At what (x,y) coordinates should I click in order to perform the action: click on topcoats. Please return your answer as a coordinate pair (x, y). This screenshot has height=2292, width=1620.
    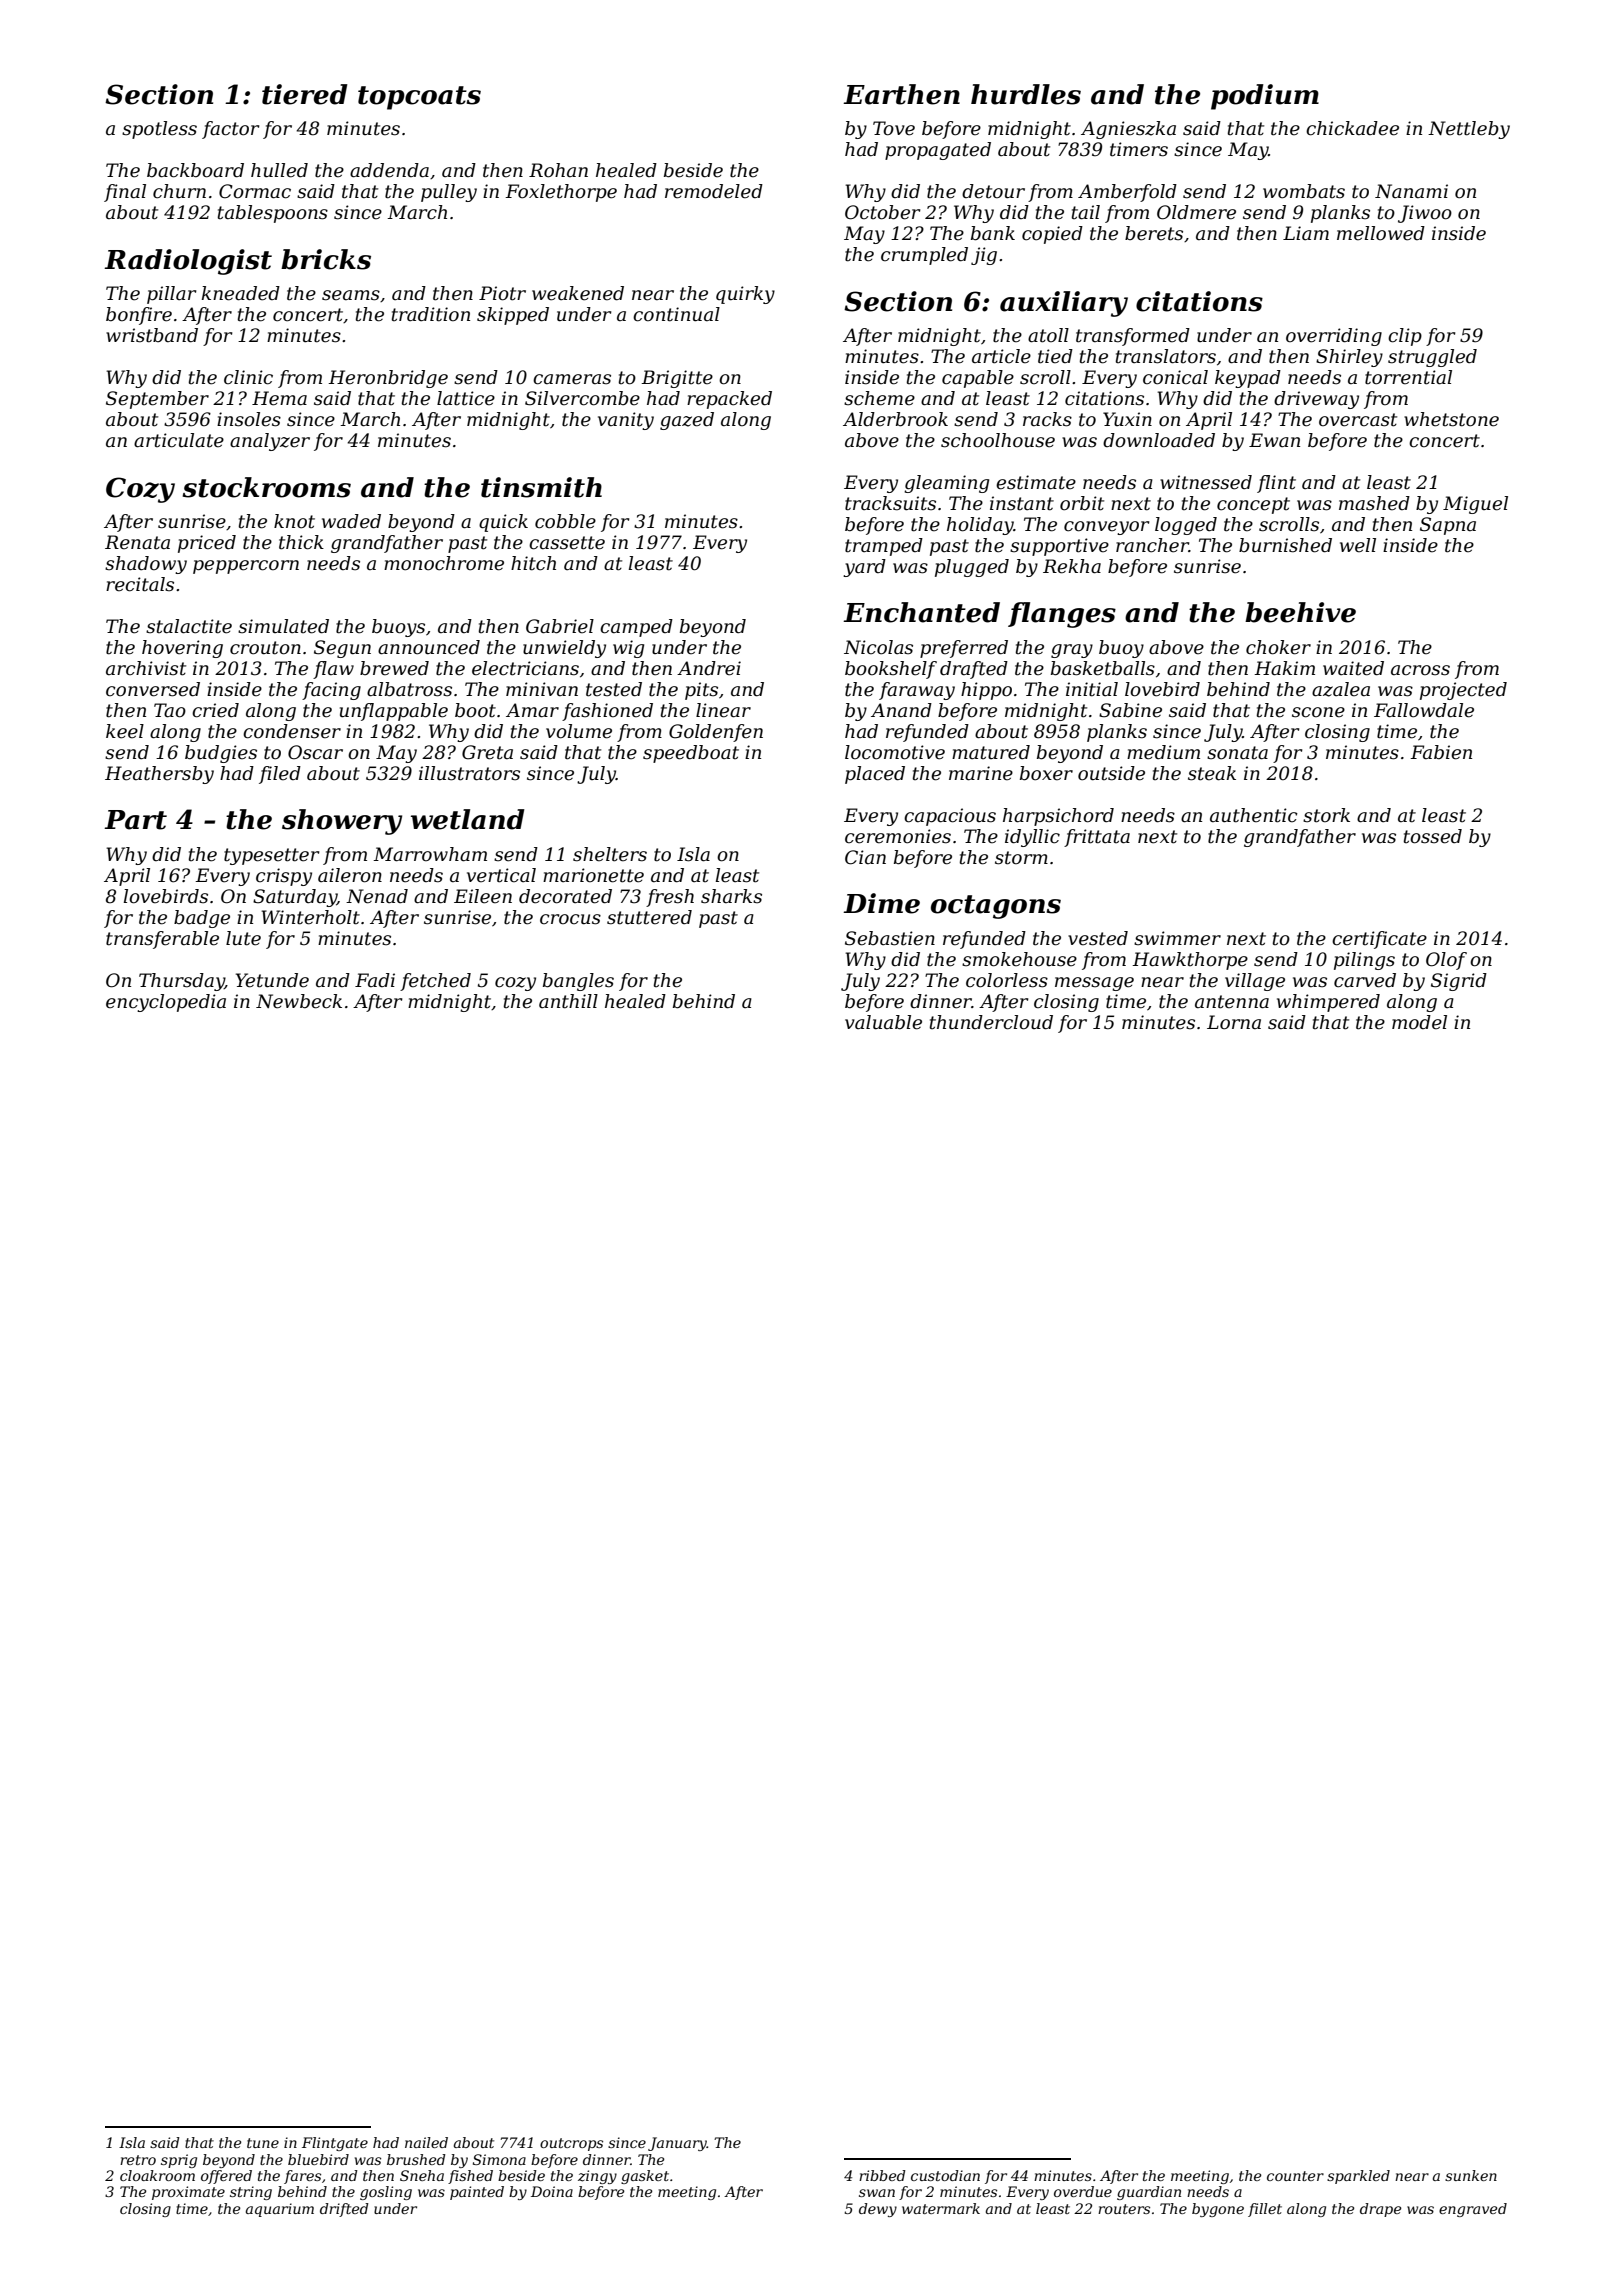
    Looking at the image, I should click on (419, 98).
